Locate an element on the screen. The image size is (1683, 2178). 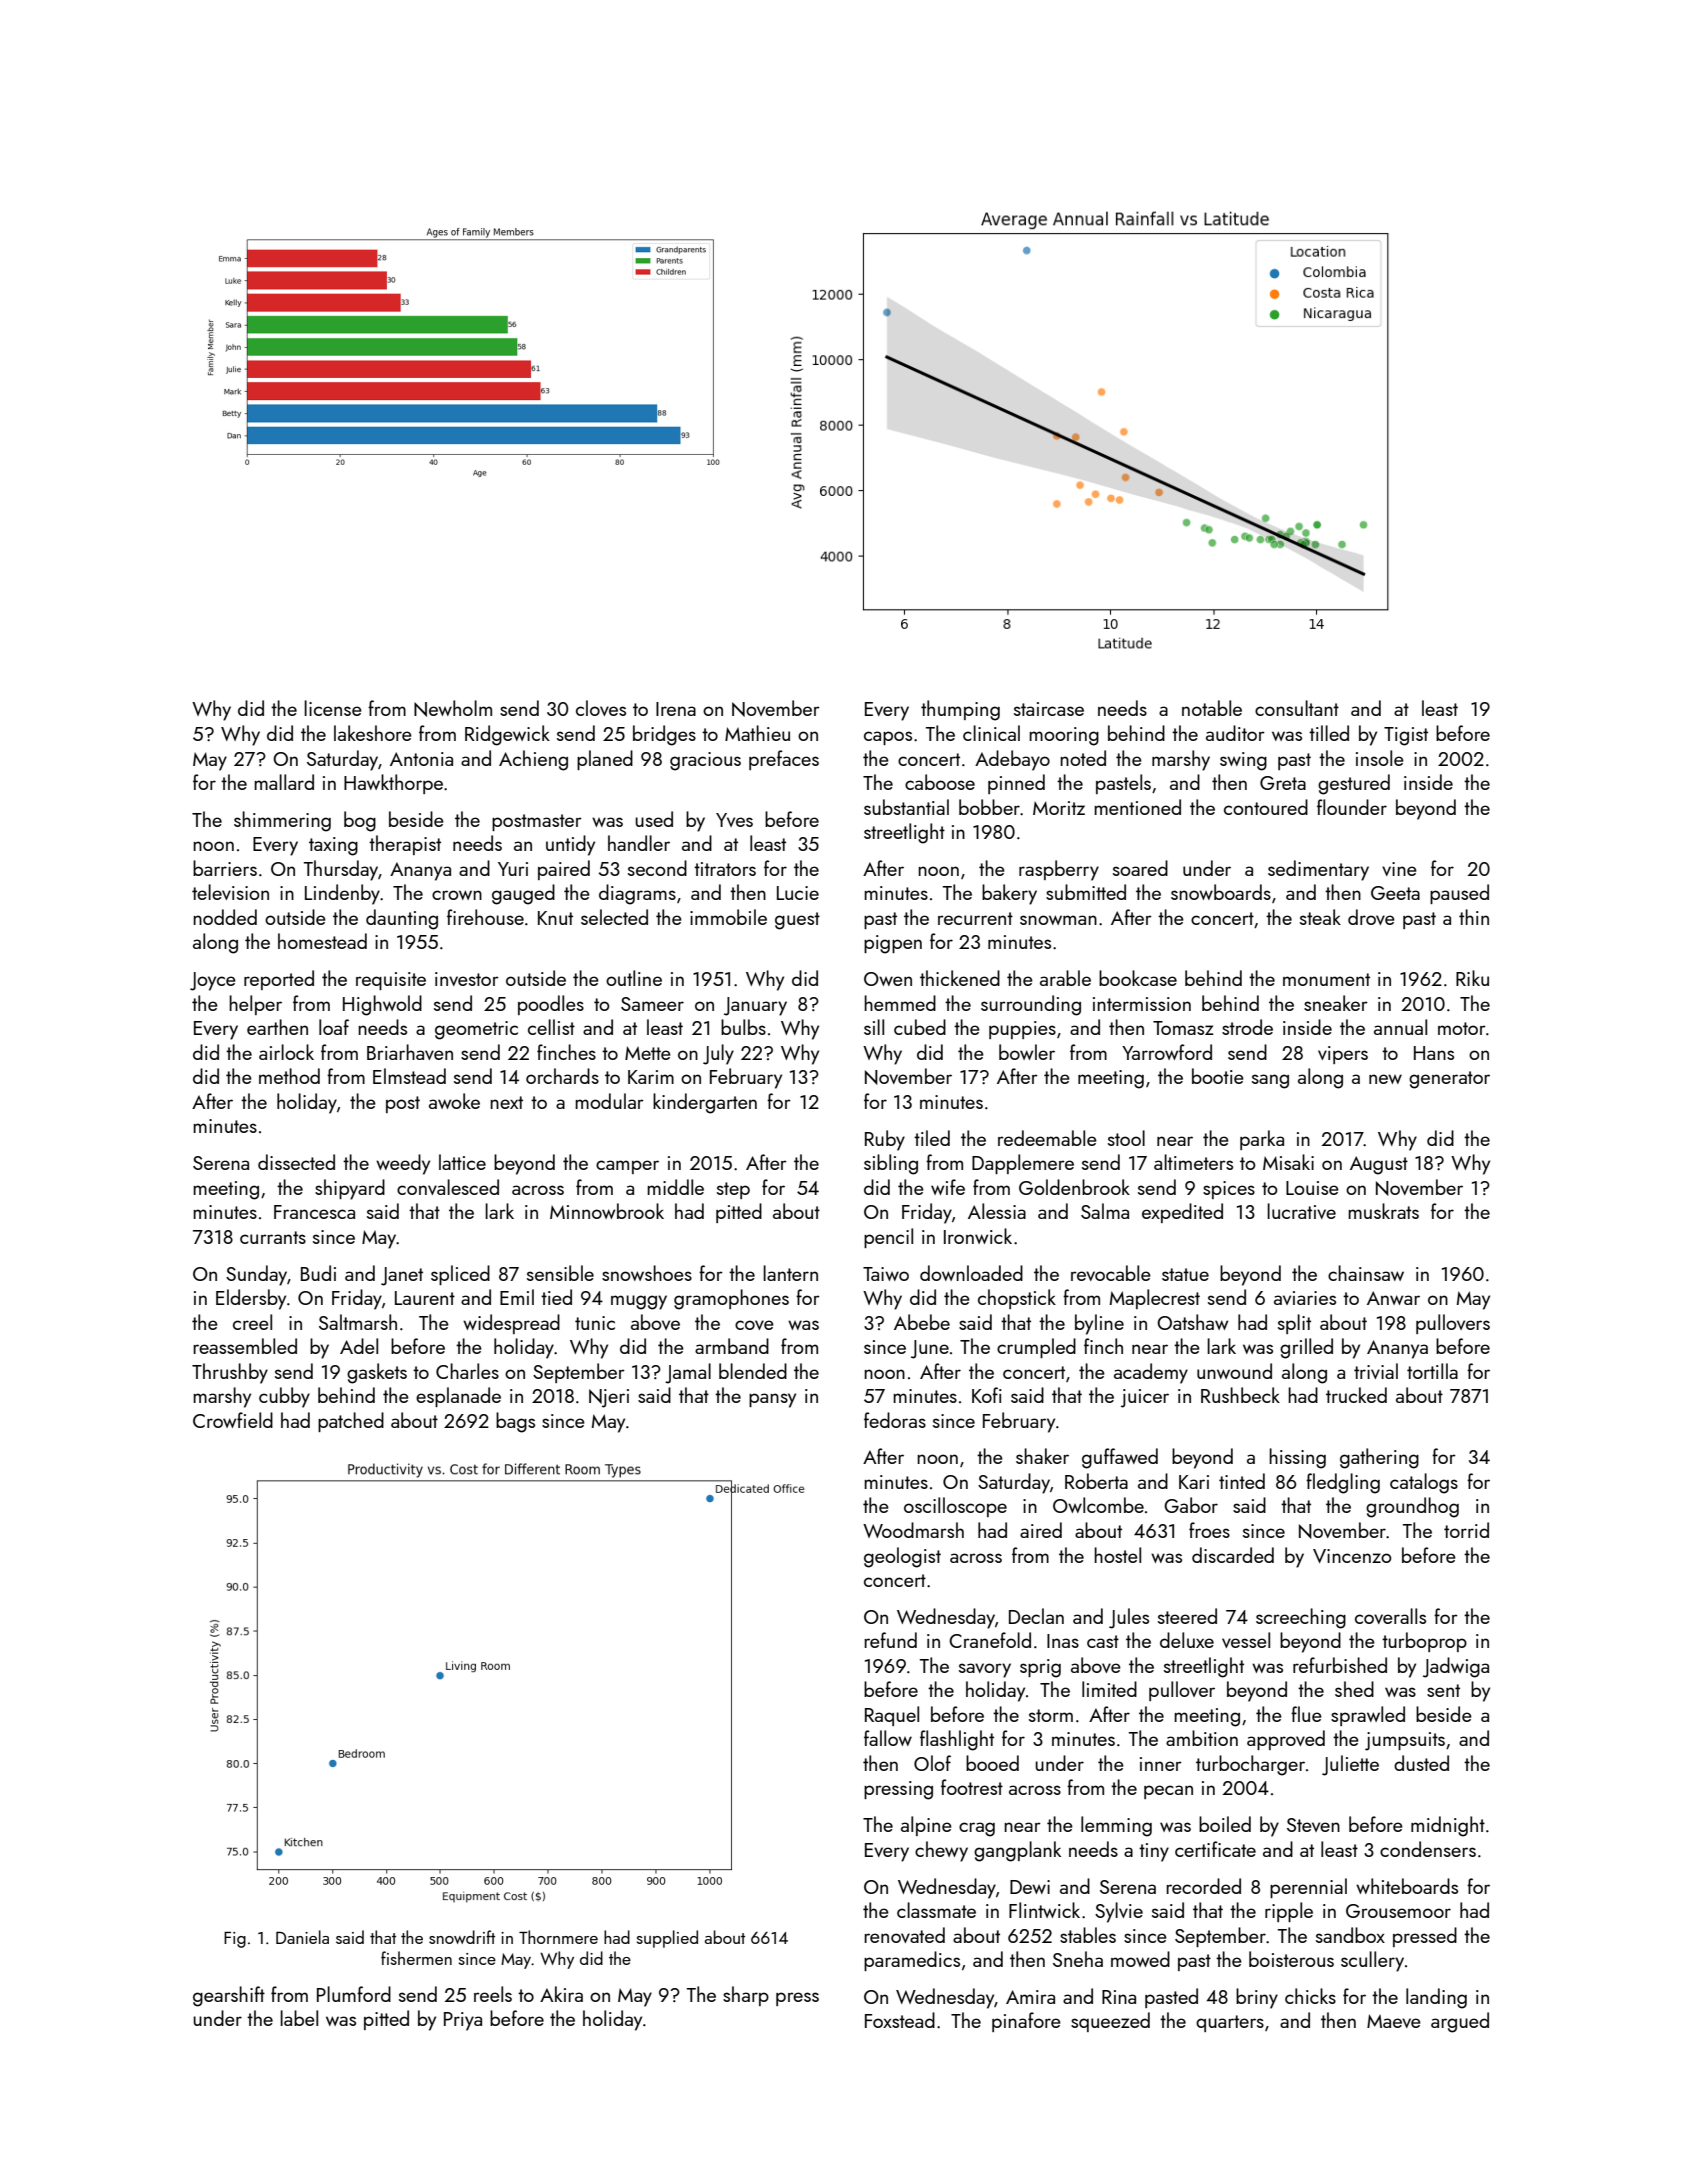
torrid is located at coordinates (1466, 1530).
